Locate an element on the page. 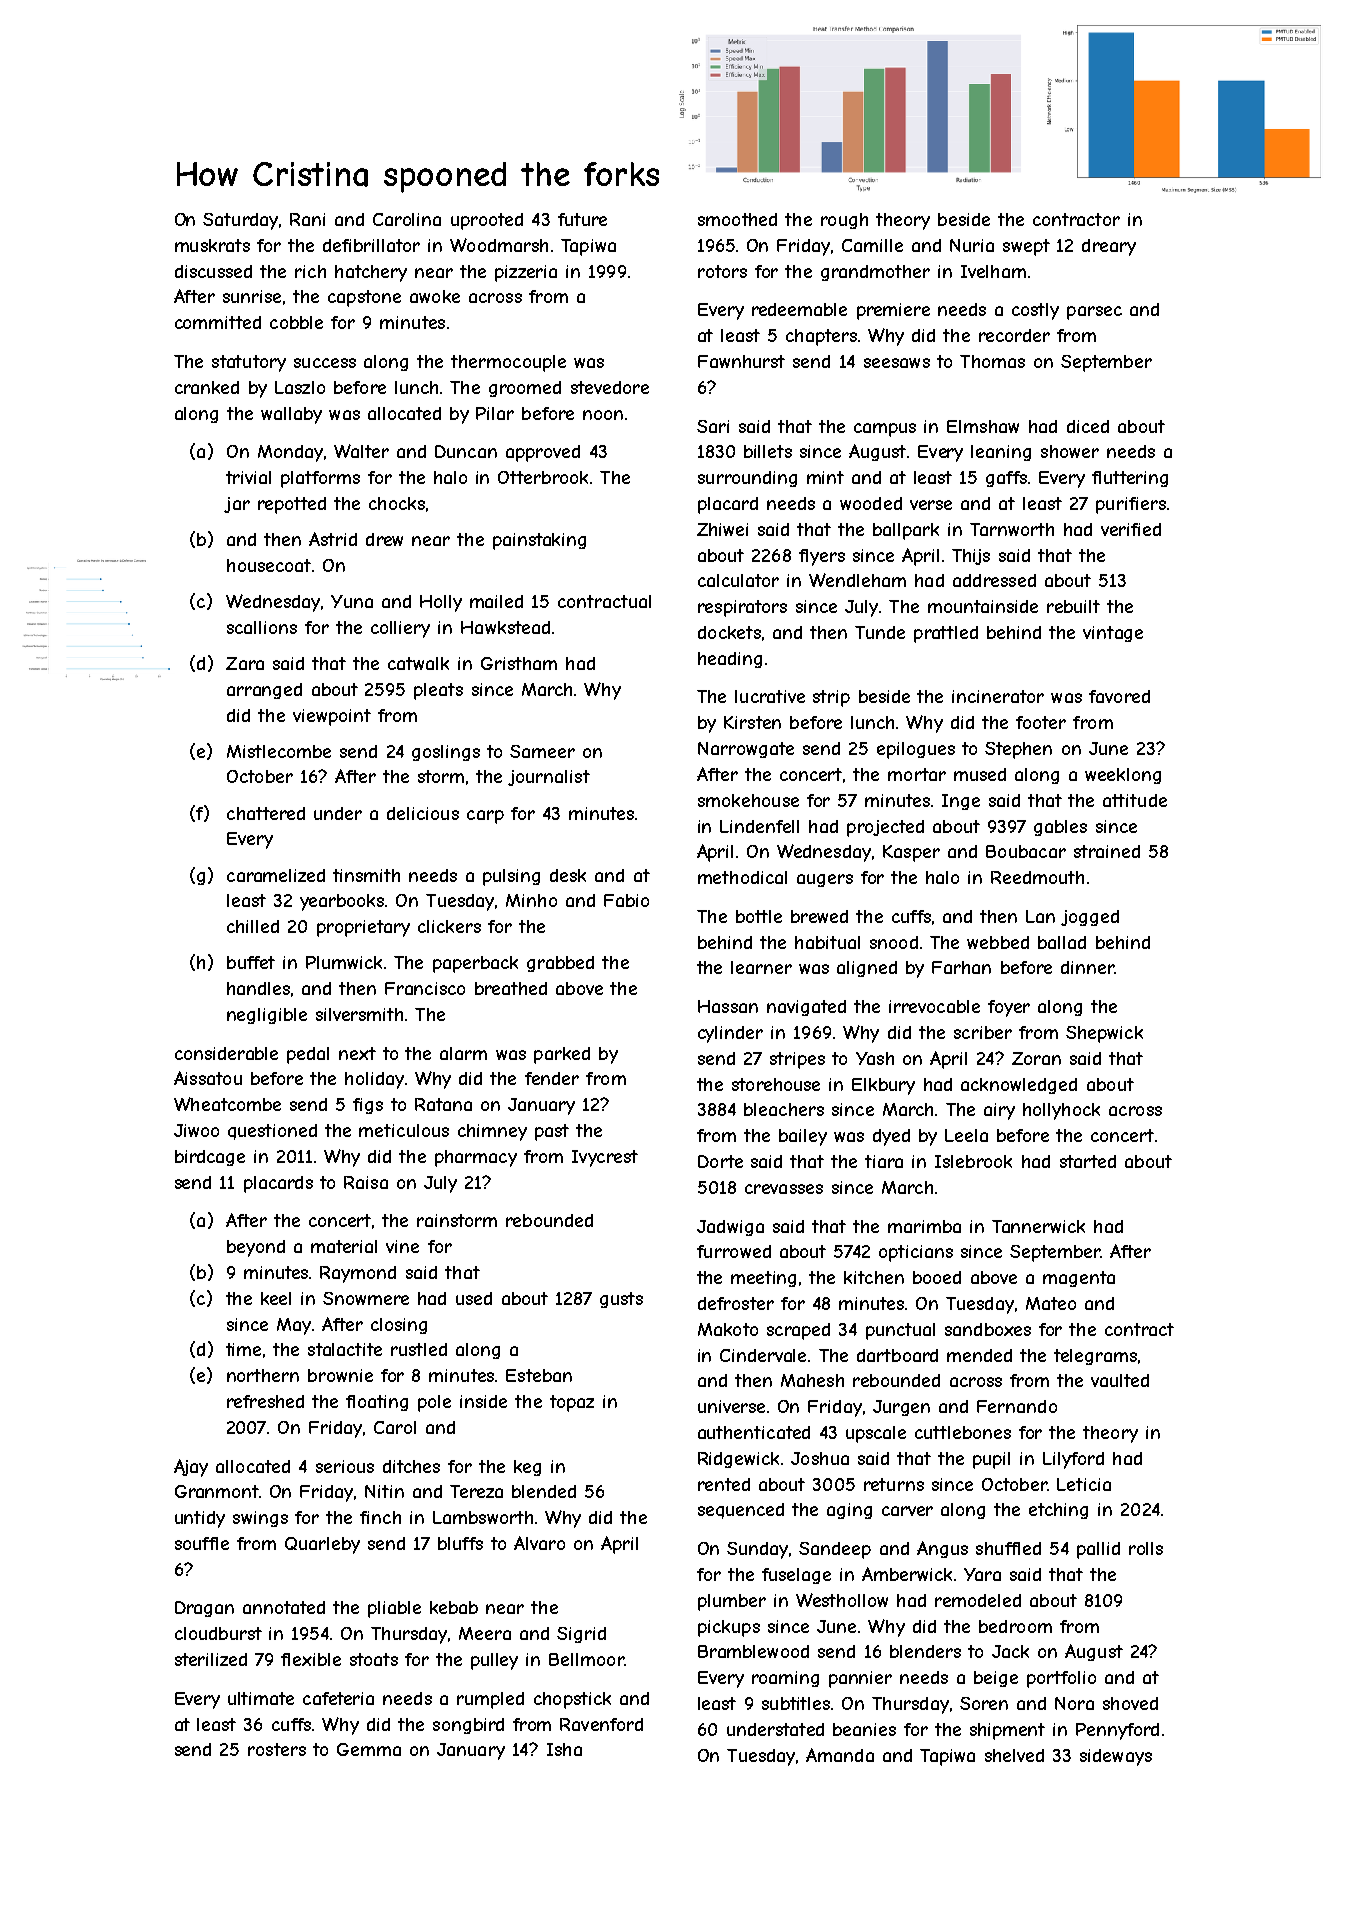 The image size is (1350, 1910). recorder is located at coordinates (1014, 335).
